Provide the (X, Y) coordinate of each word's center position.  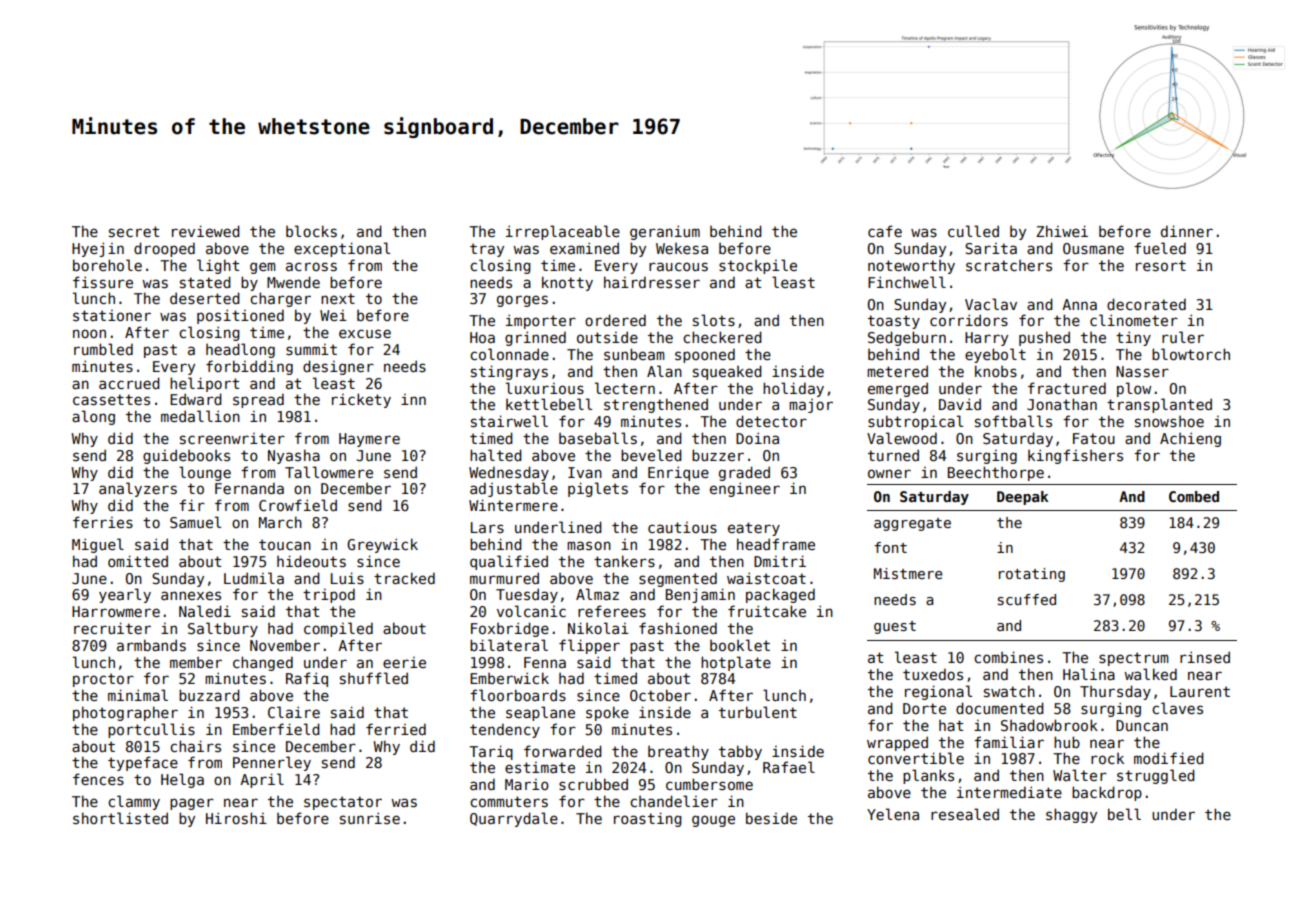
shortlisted (120, 818)
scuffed (1027, 599)
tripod (329, 595)
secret (134, 231)
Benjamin (700, 595)
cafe (885, 231)
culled (973, 231)
